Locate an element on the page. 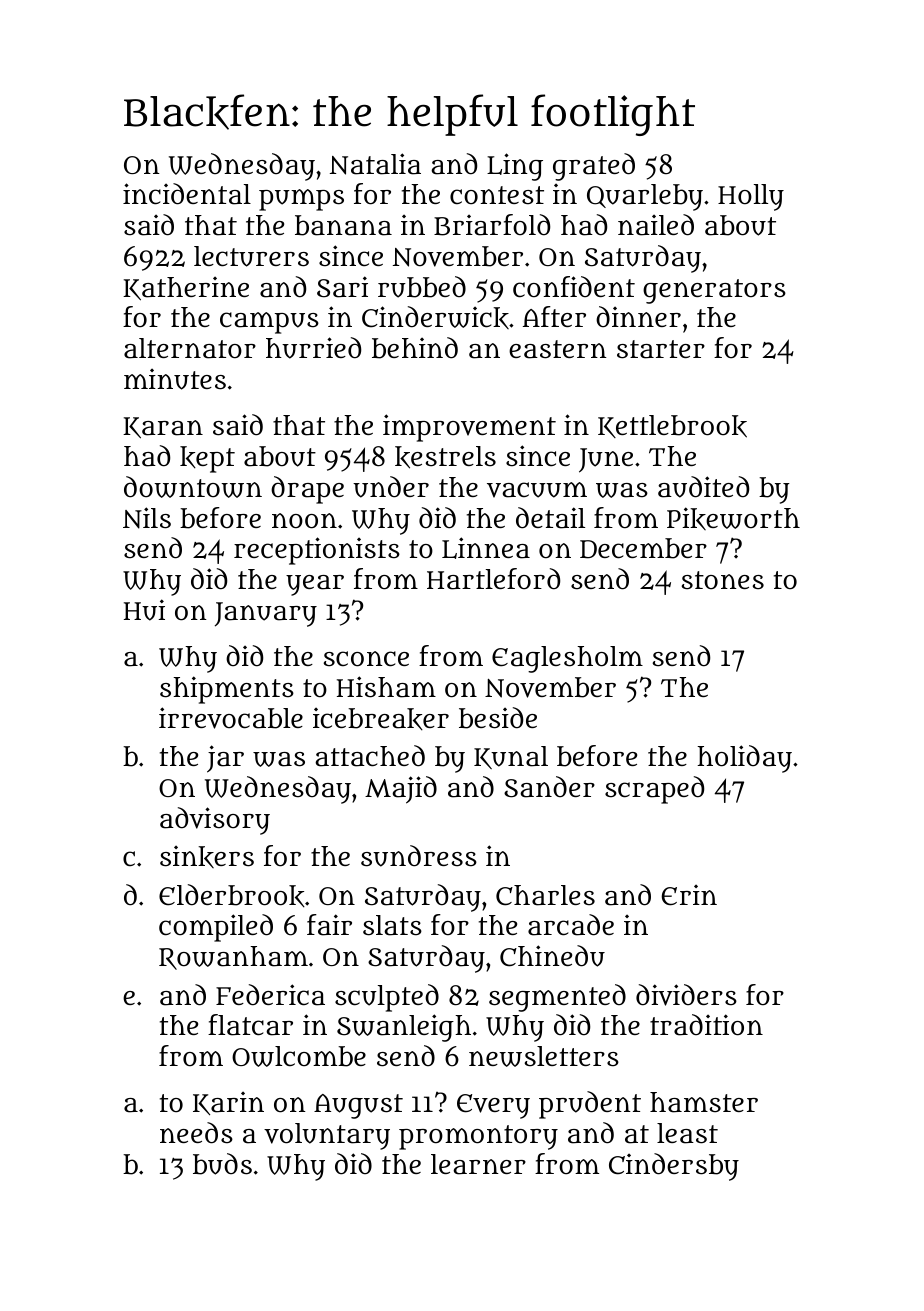 This image has height=1311, width=924. sconce is located at coordinates (366, 659).
